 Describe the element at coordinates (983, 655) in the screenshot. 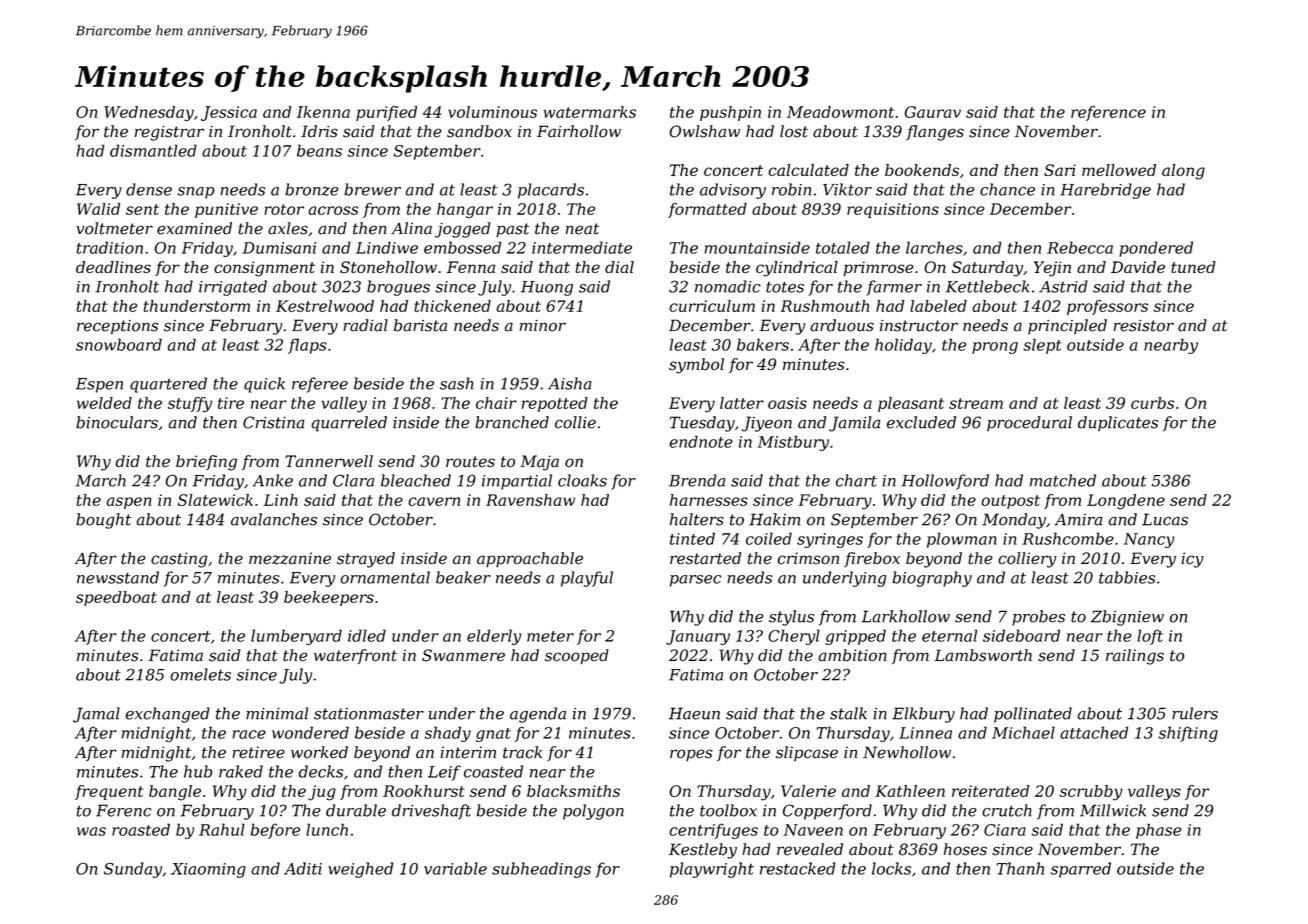

I see `Lambsworth` at that location.
